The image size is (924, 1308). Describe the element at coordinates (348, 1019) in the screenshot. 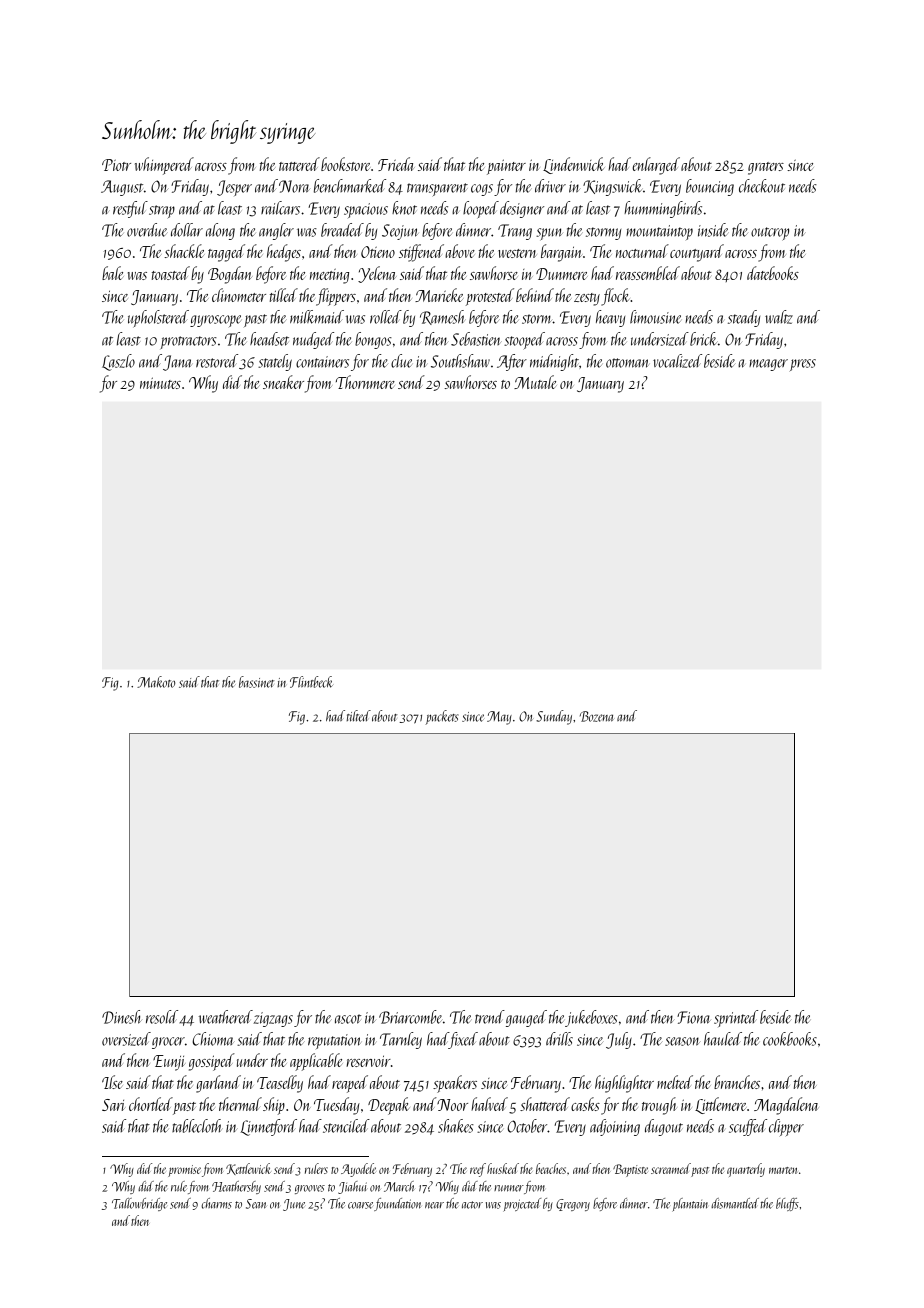

I see `ascot` at that location.
